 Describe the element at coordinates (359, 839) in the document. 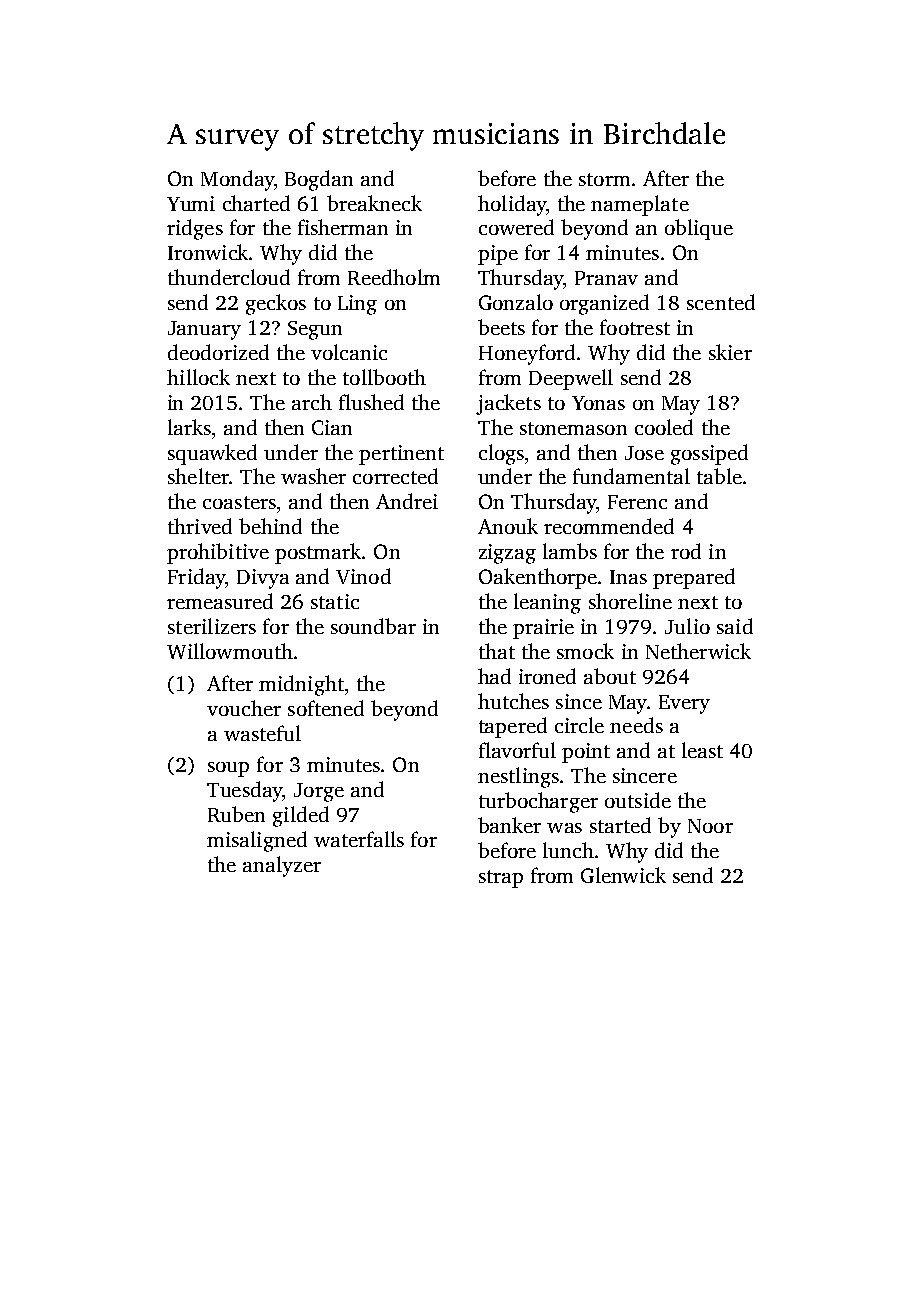

I see `waterfalls` at that location.
